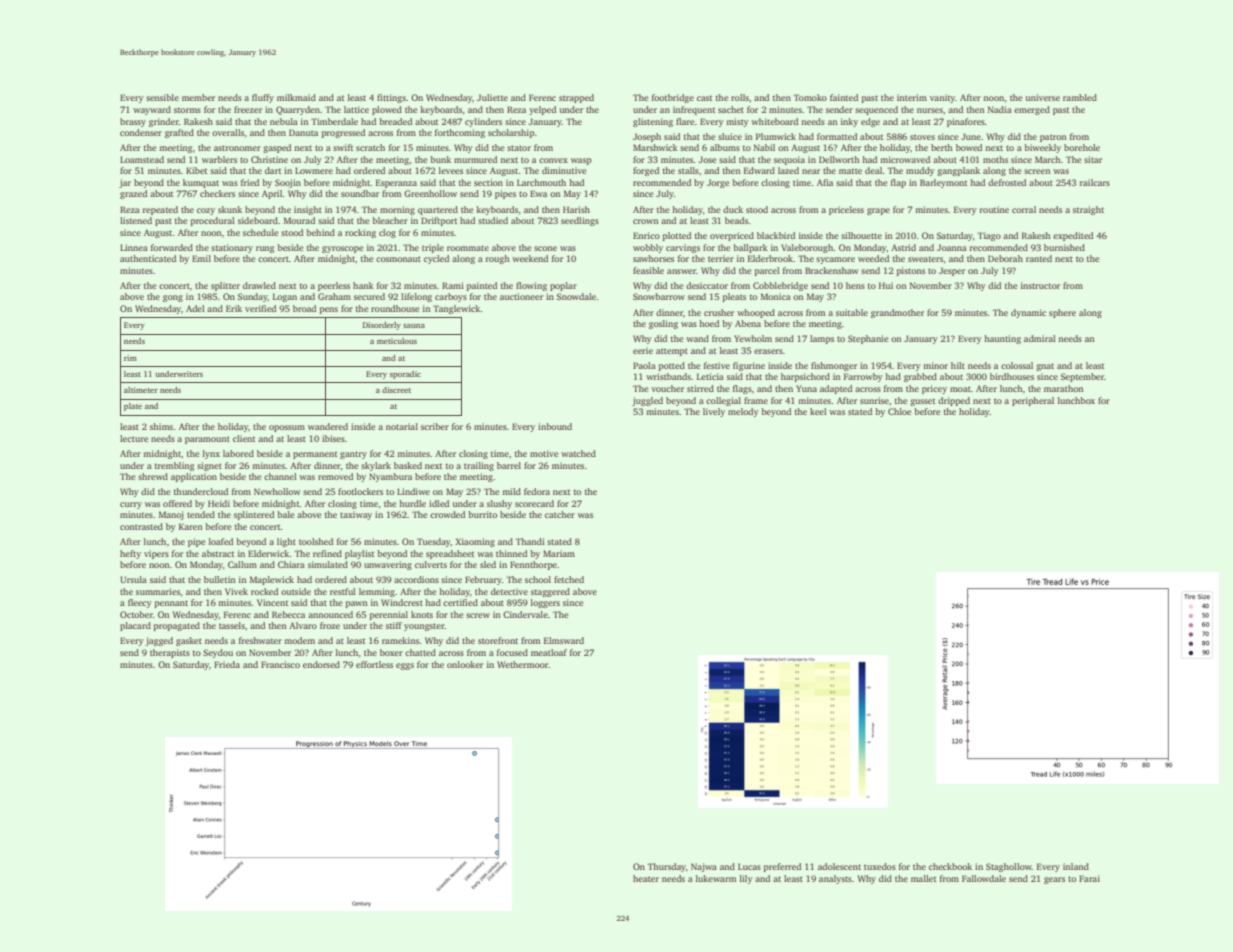  What do you see at coordinates (286, 542) in the screenshot?
I see `light` at bounding box center [286, 542].
